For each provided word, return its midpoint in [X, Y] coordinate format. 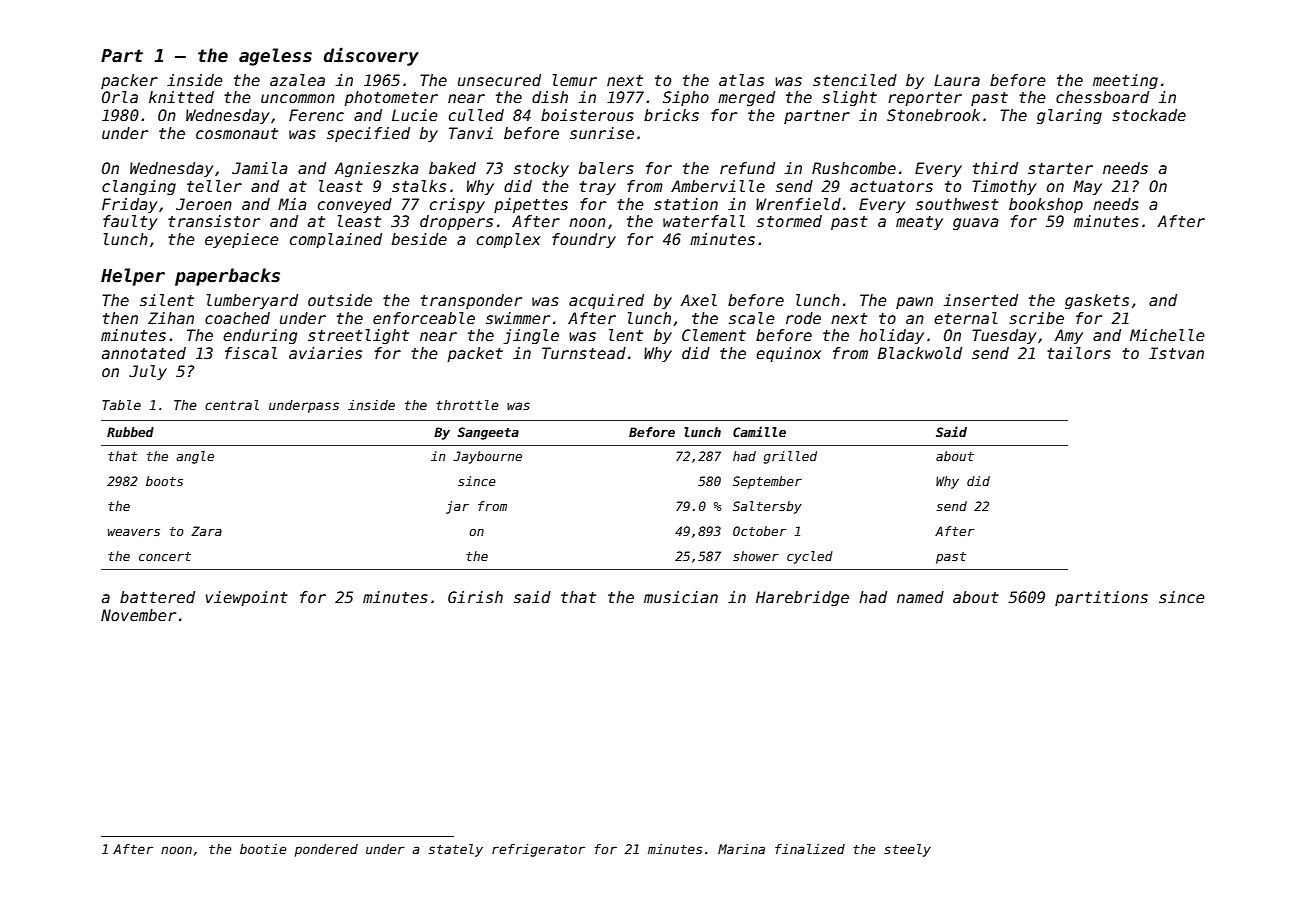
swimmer [518, 318]
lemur [575, 80]
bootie [263, 849]
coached [237, 318]
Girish [475, 597]
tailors [1079, 353]
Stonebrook [933, 115]
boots [164, 481]
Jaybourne [487, 457]
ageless [275, 57]
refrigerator [538, 850]
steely [907, 850]
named [920, 597]
